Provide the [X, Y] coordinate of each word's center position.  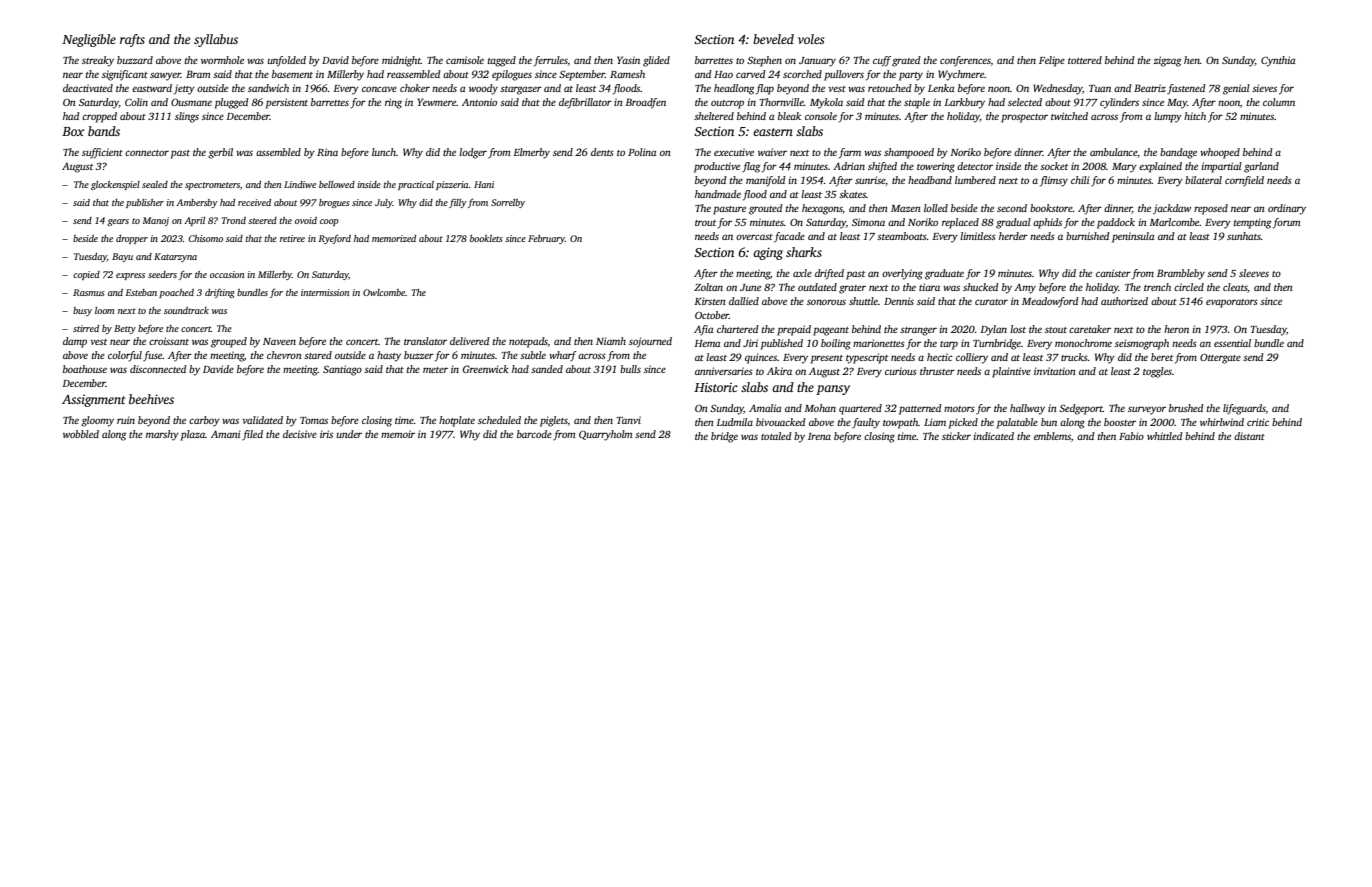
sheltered [714, 116]
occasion [227, 274]
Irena [819, 436]
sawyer [165, 76]
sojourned [650, 342]
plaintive [1011, 372]
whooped [1220, 153]
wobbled [81, 434]
